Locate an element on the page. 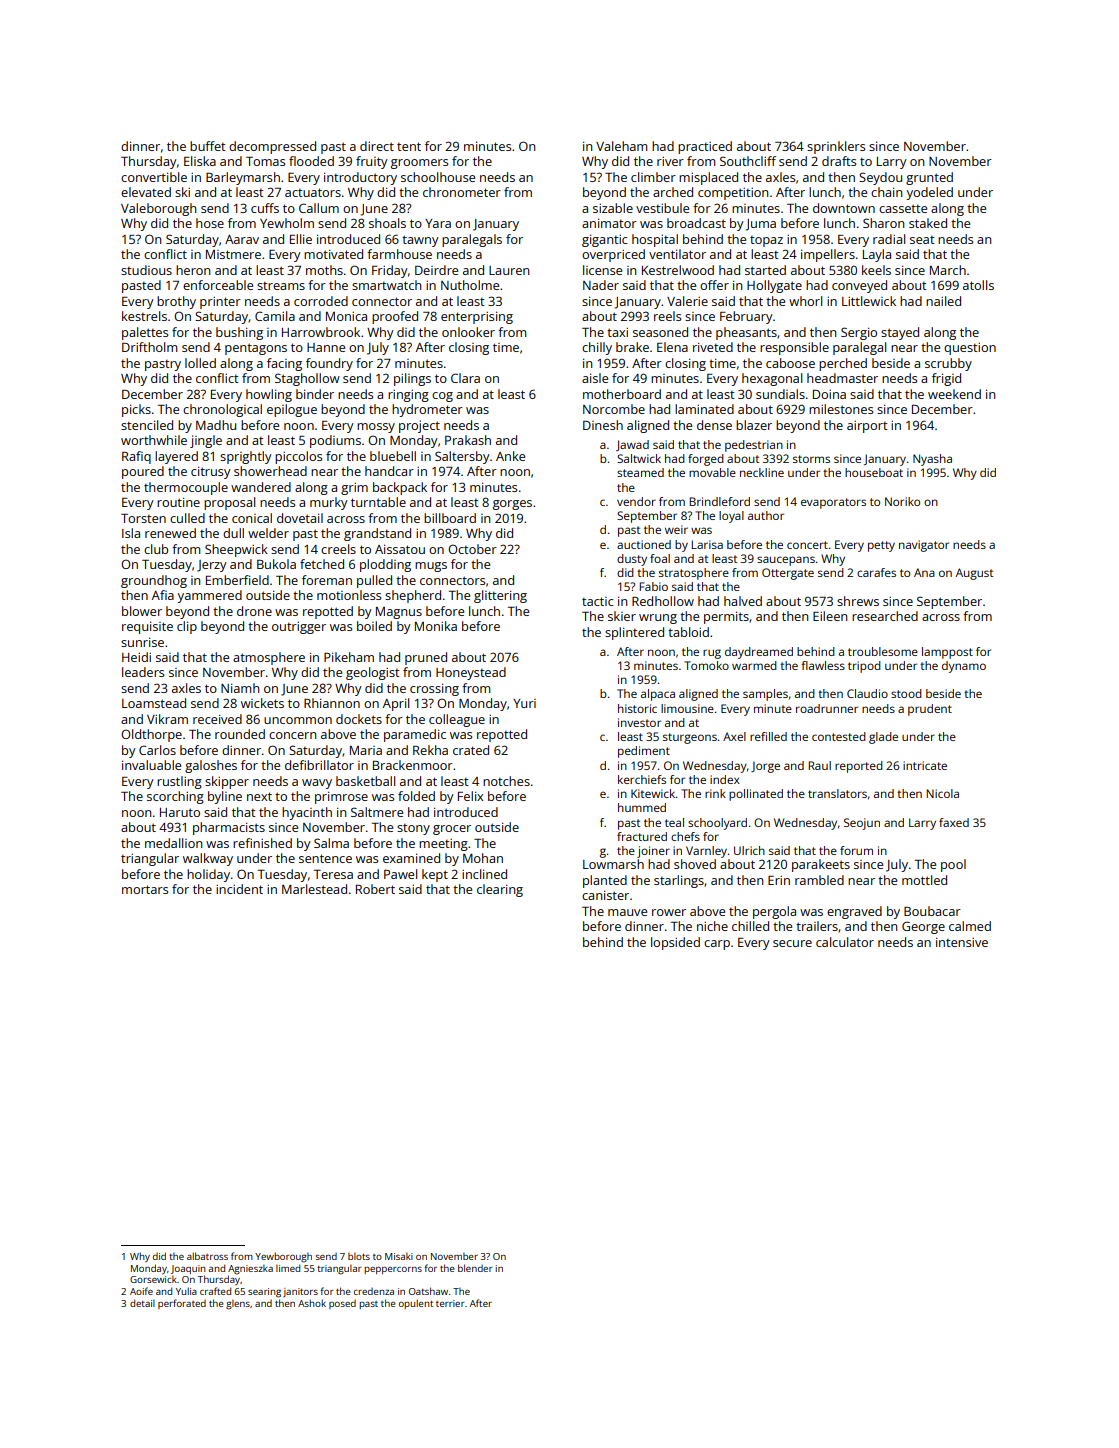 This image has width=1119, height=1448. poured is located at coordinates (143, 472).
